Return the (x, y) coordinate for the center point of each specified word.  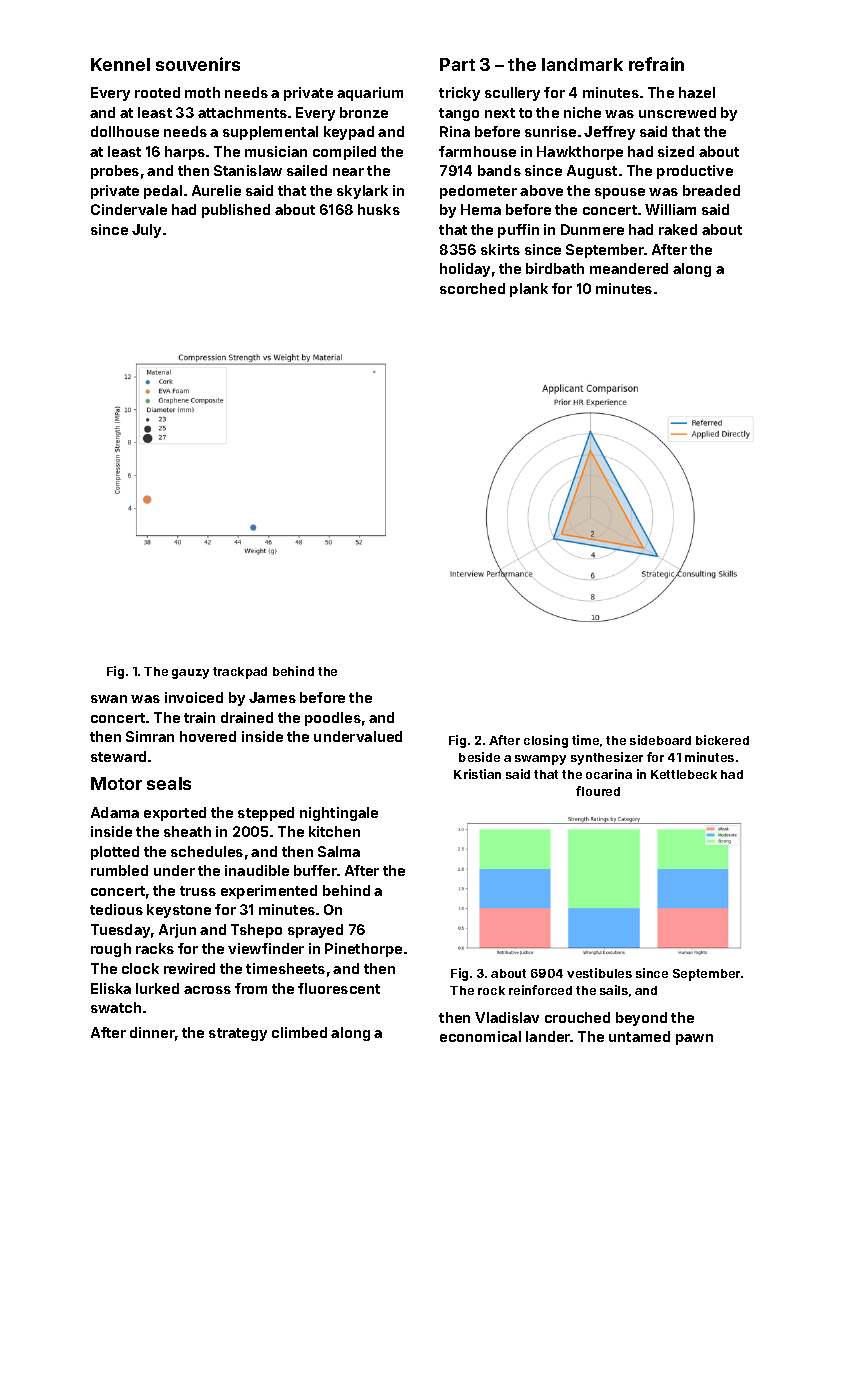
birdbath (555, 268)
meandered (629, 268)
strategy (238, 1034)
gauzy (190, 674)
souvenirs (198, 64)
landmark (582, 64)
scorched (472, 288)
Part (457, 64)
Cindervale (129, 209)
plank (529, 290)
